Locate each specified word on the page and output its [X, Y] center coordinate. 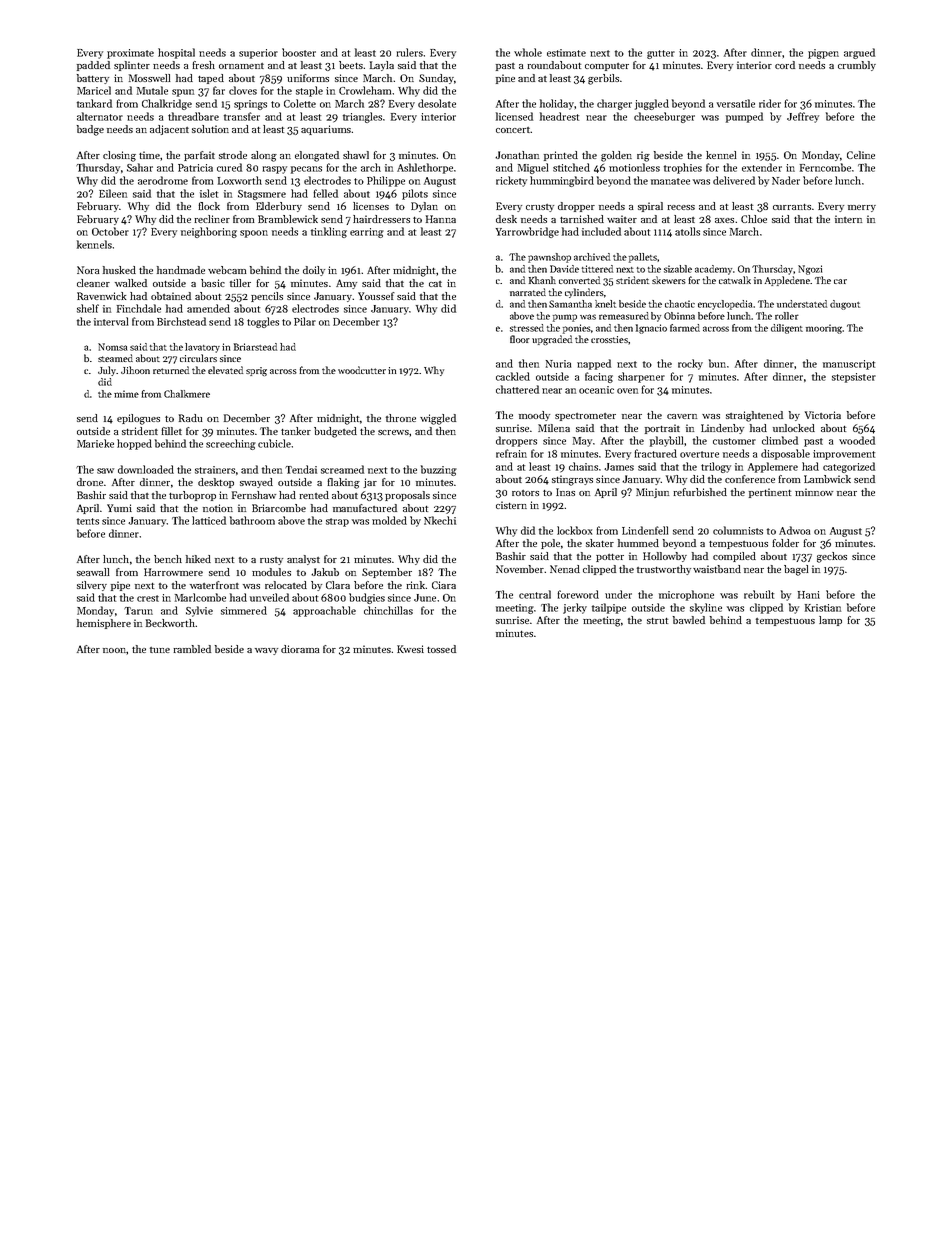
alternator [100, 116]
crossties [609, 339]
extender [762, 167]
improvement [844, 455]
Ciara [444, 585]
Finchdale [139, 308]
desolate [437, 103]
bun [717, 363]
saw [105, 471]
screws [393, 432]
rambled [192, 649]
